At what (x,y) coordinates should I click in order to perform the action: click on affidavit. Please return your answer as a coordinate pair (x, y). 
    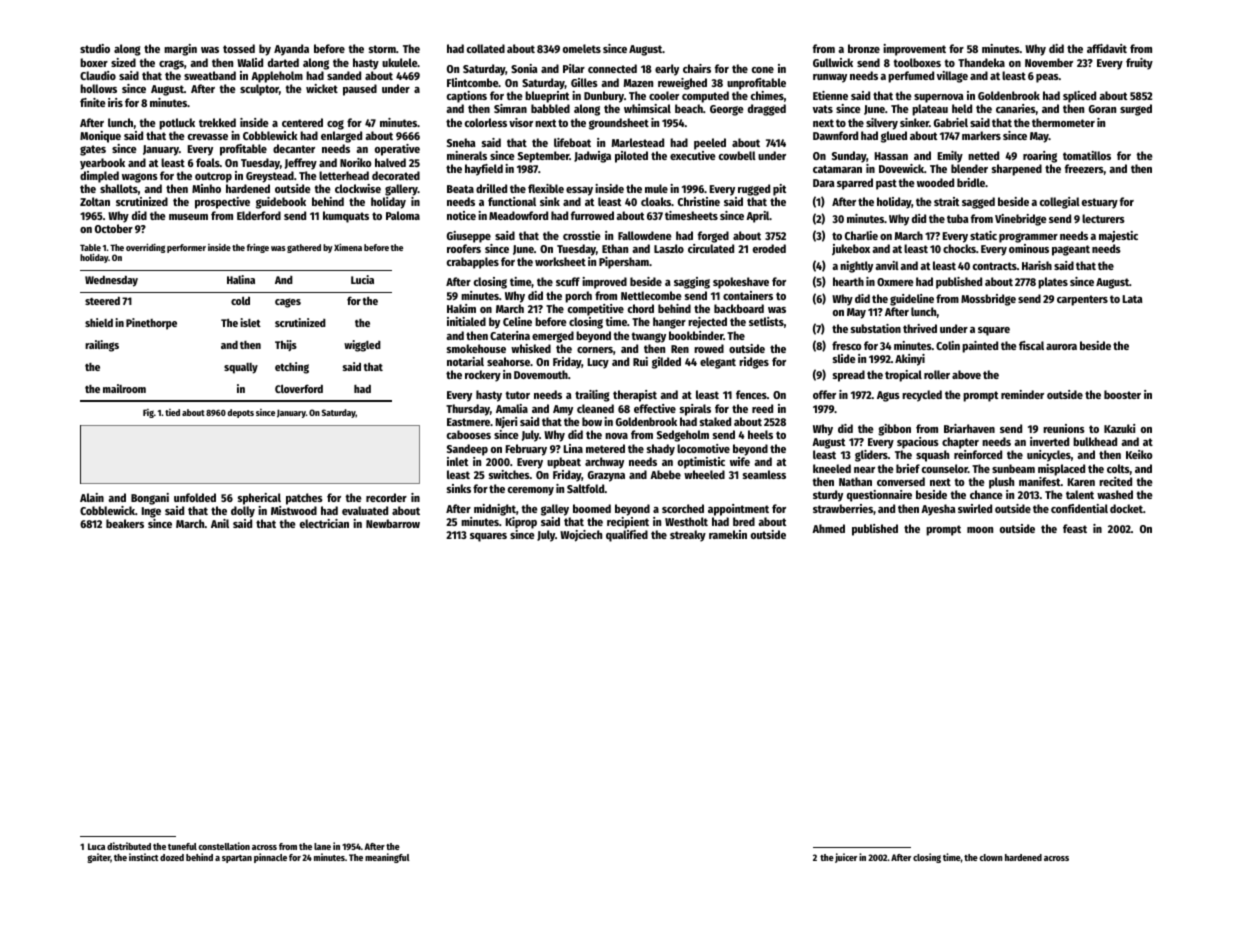
    Looking at the image, I should click on (1107, 48).
